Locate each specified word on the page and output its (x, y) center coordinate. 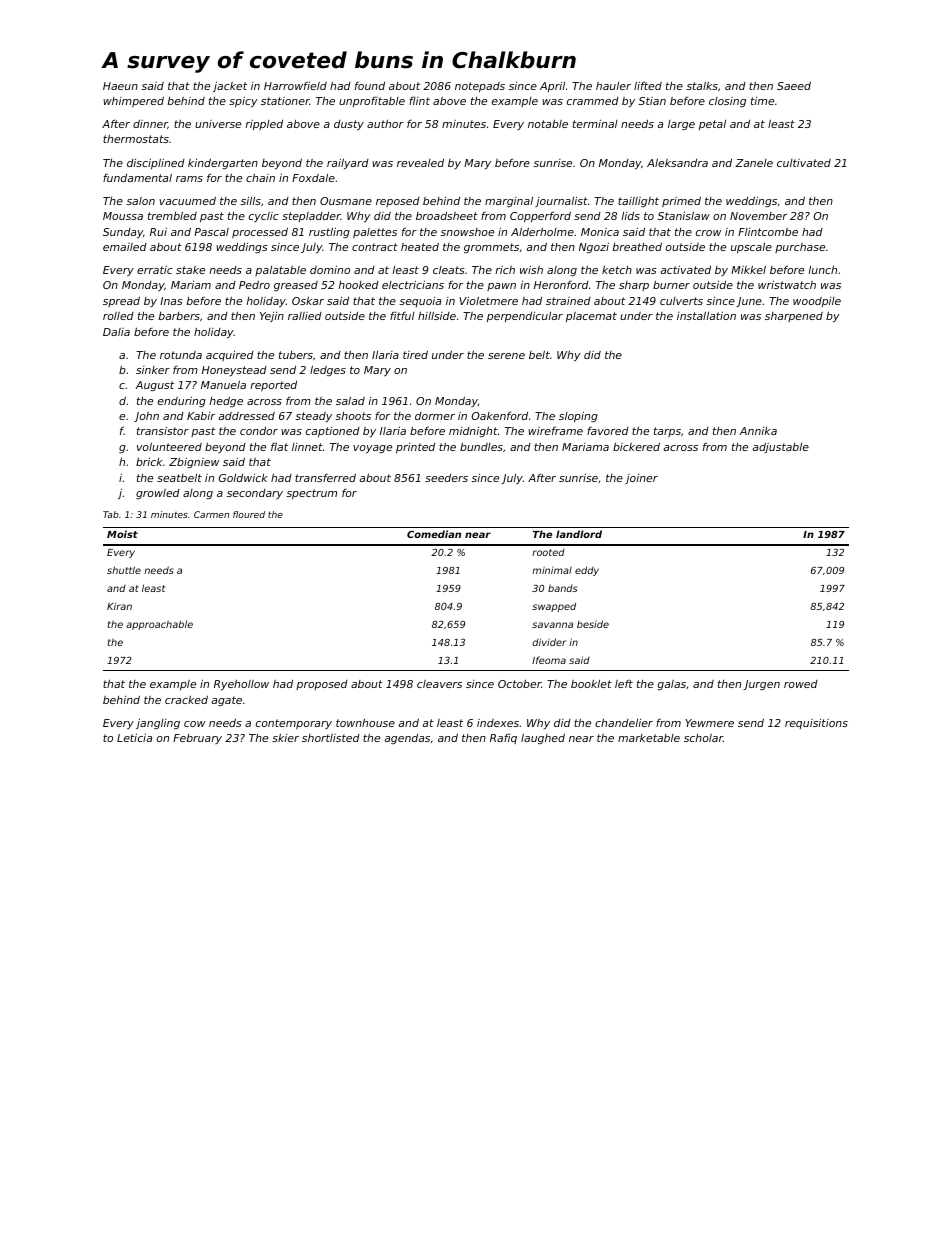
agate (227, 701)
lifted (648, 85)
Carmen (211, 514)
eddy (587, 571)
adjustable (781, 447)
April (552, 87)
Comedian (434, 534)
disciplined (156, 164)
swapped (554, 607)
